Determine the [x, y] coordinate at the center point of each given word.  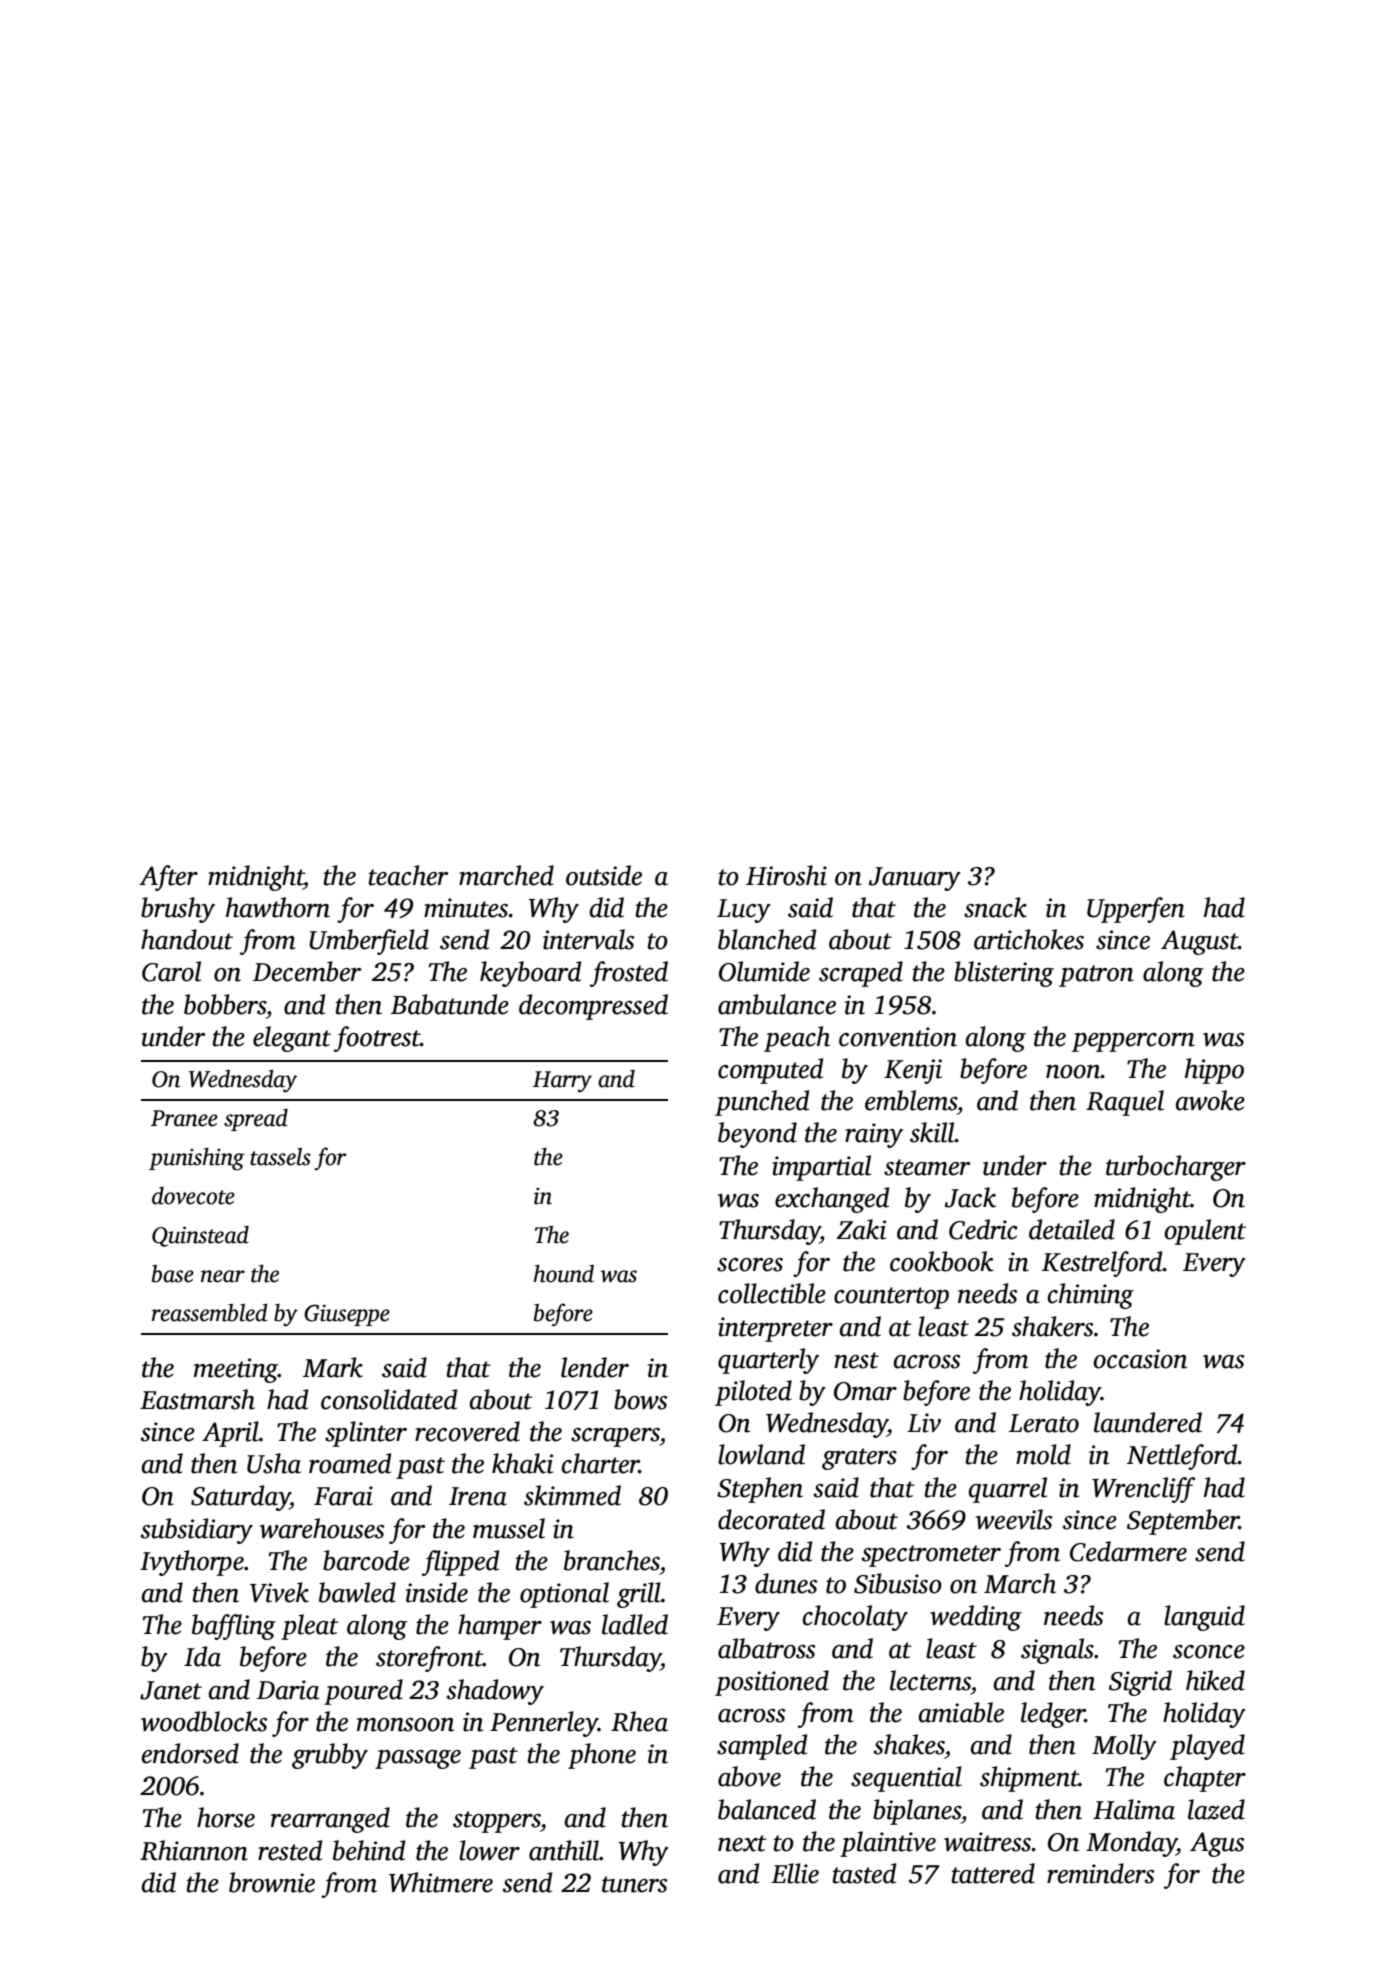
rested [290, 1850]
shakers [1053, 1326]
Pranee [184, 1118]
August [1199, 942]
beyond [757, 1135]
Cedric [983, 1229]
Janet [171, 1690]
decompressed [593, 1007]
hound [564, 1274]
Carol [171, 971]
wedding [976, 1618]
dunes [786, 1583]
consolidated [389, 1399]
